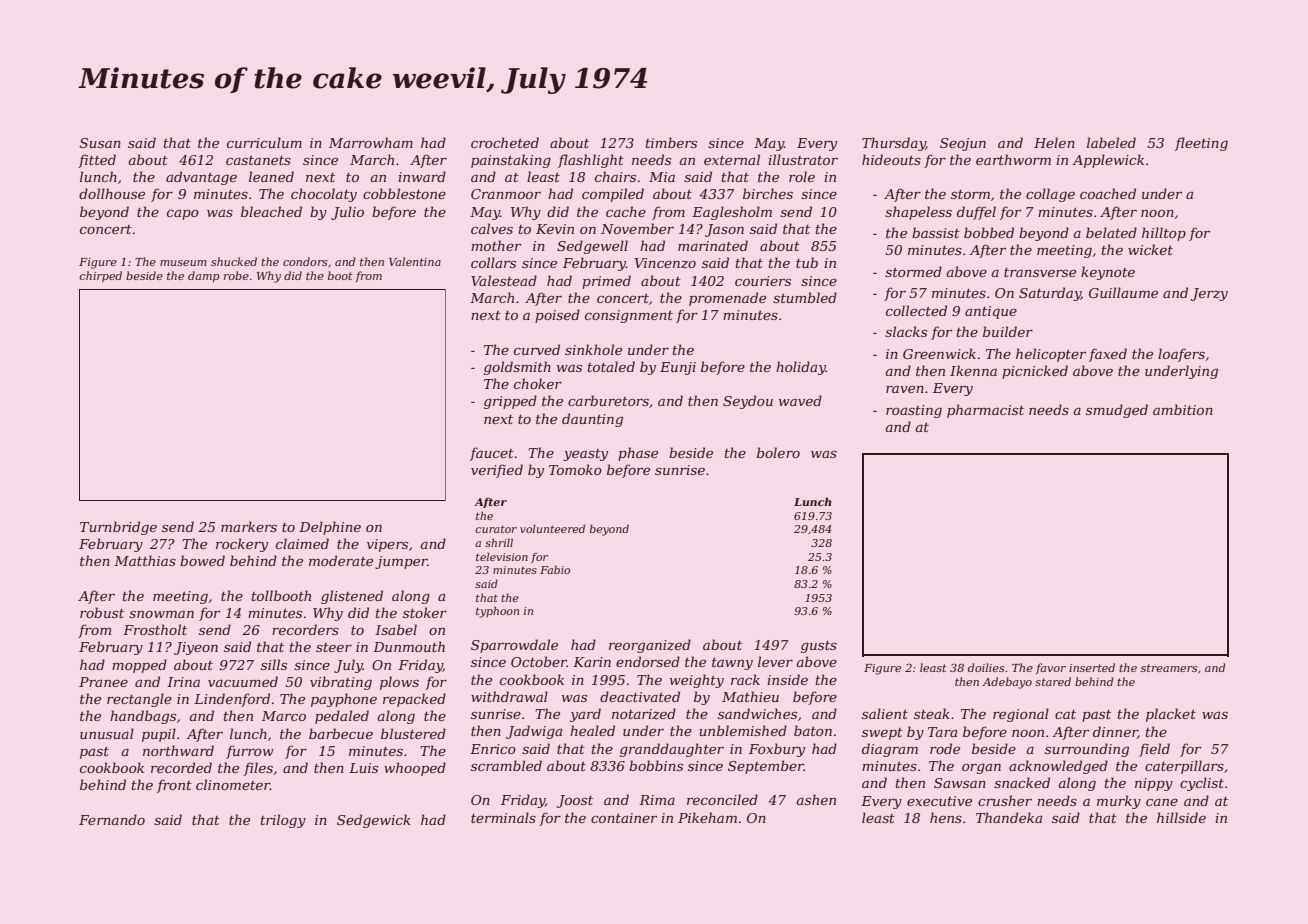 The width and height of the page is (1308, 924). Describe the element at coordinates (399, 683) in the page. I see `plows` at that location.
